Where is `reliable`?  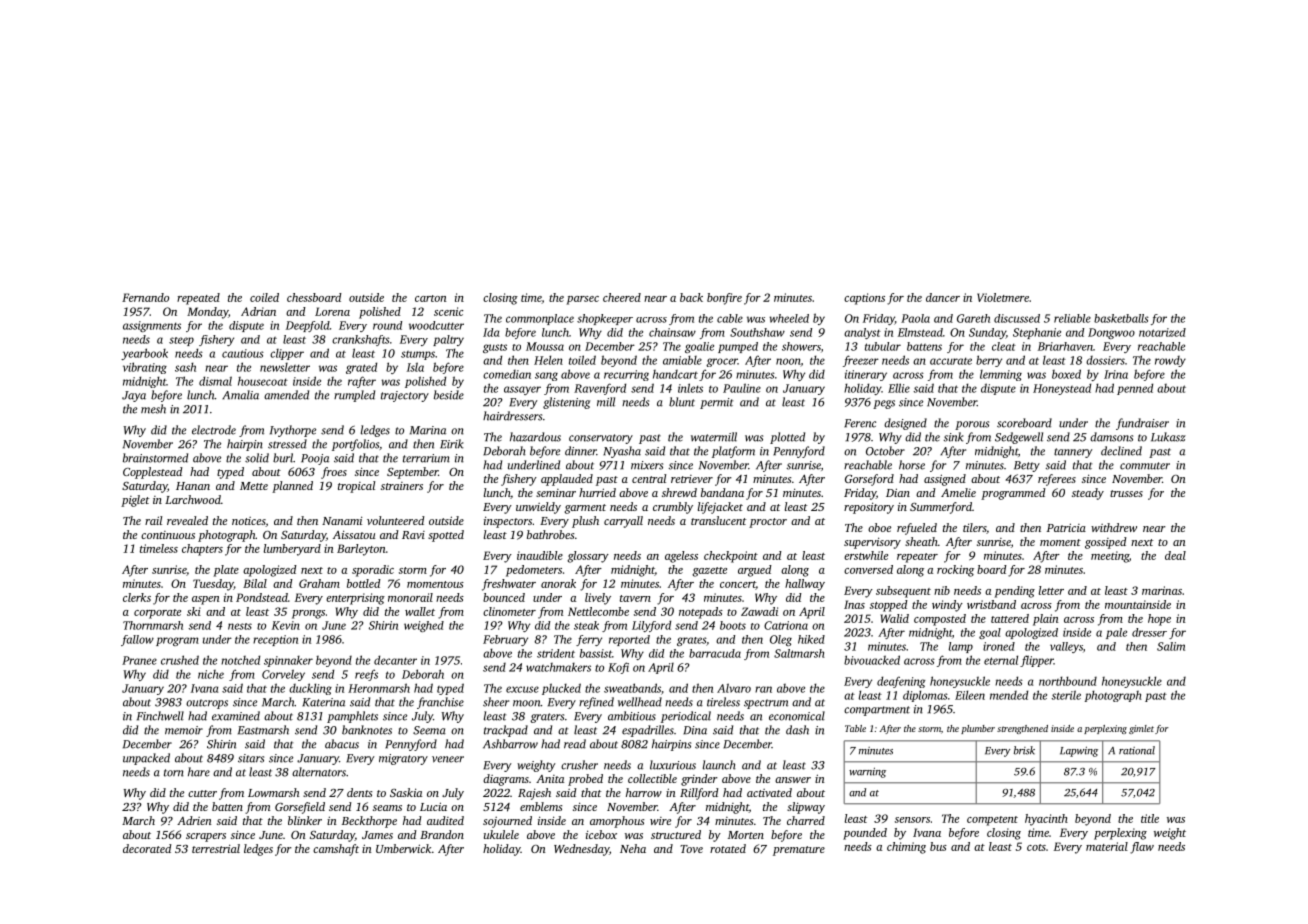 reliable is located at coordinates (1072, 318).
